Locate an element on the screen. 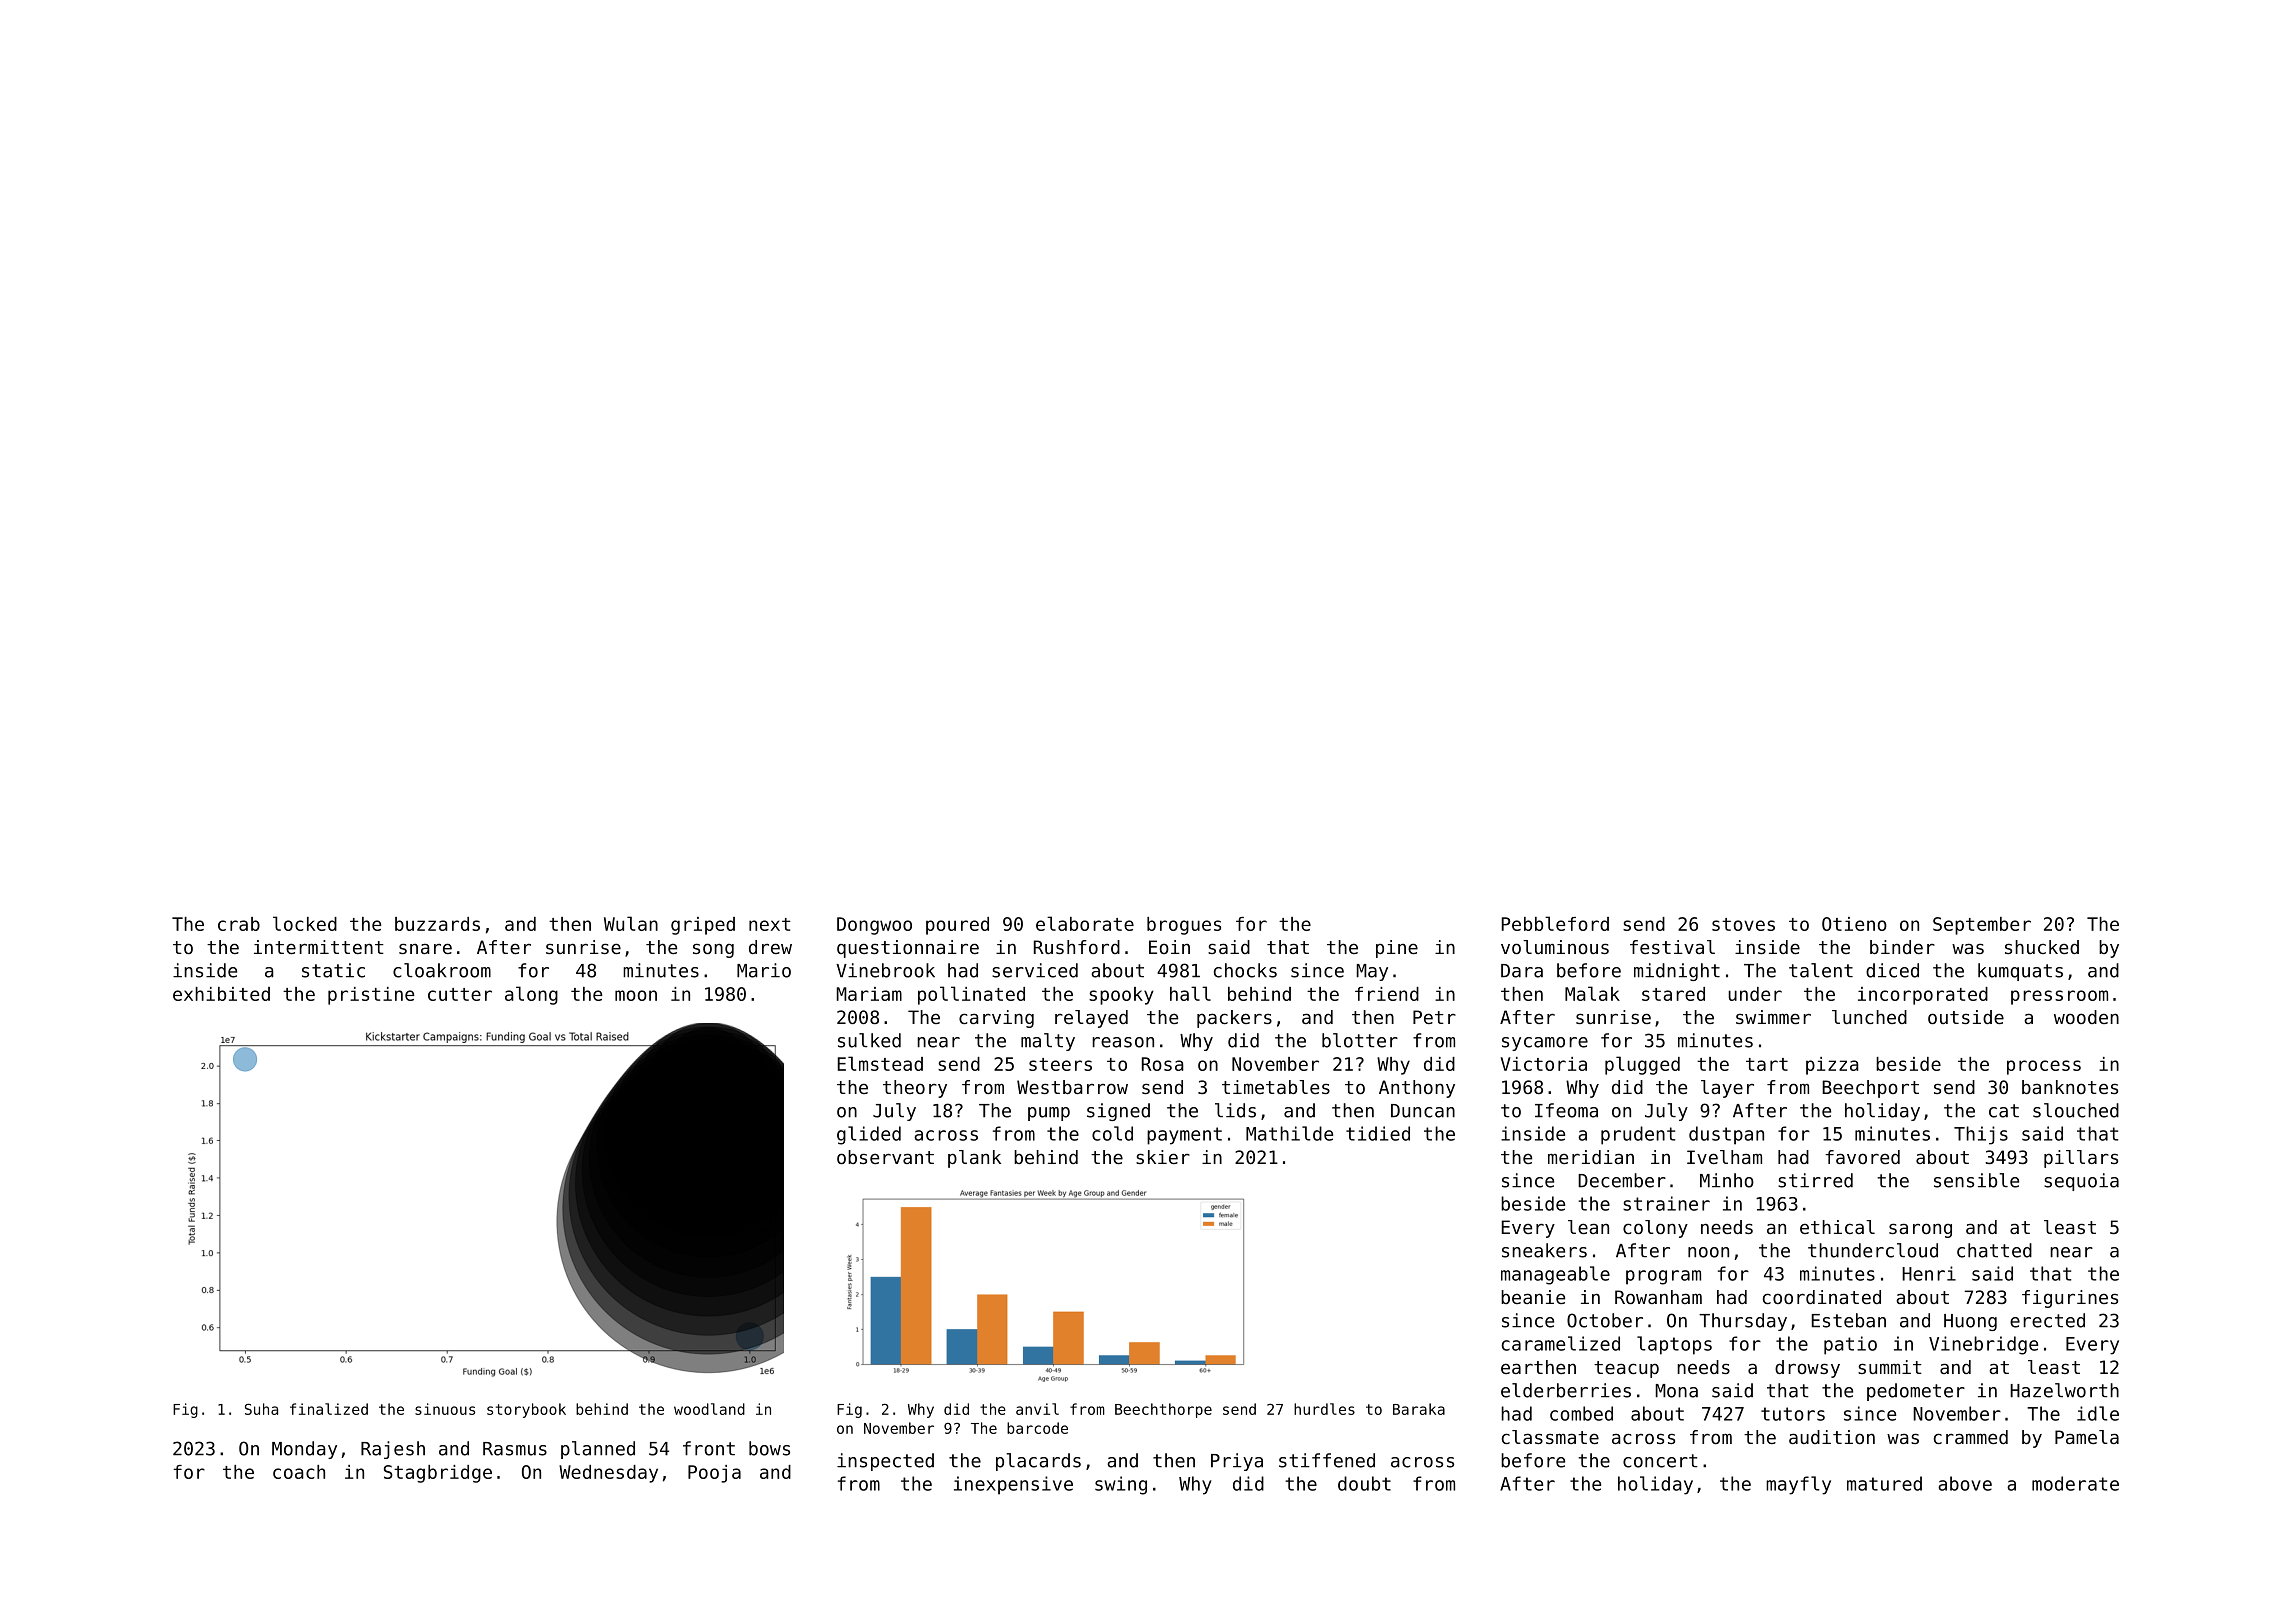  cloakroom is located at coordinates (442, 970).
